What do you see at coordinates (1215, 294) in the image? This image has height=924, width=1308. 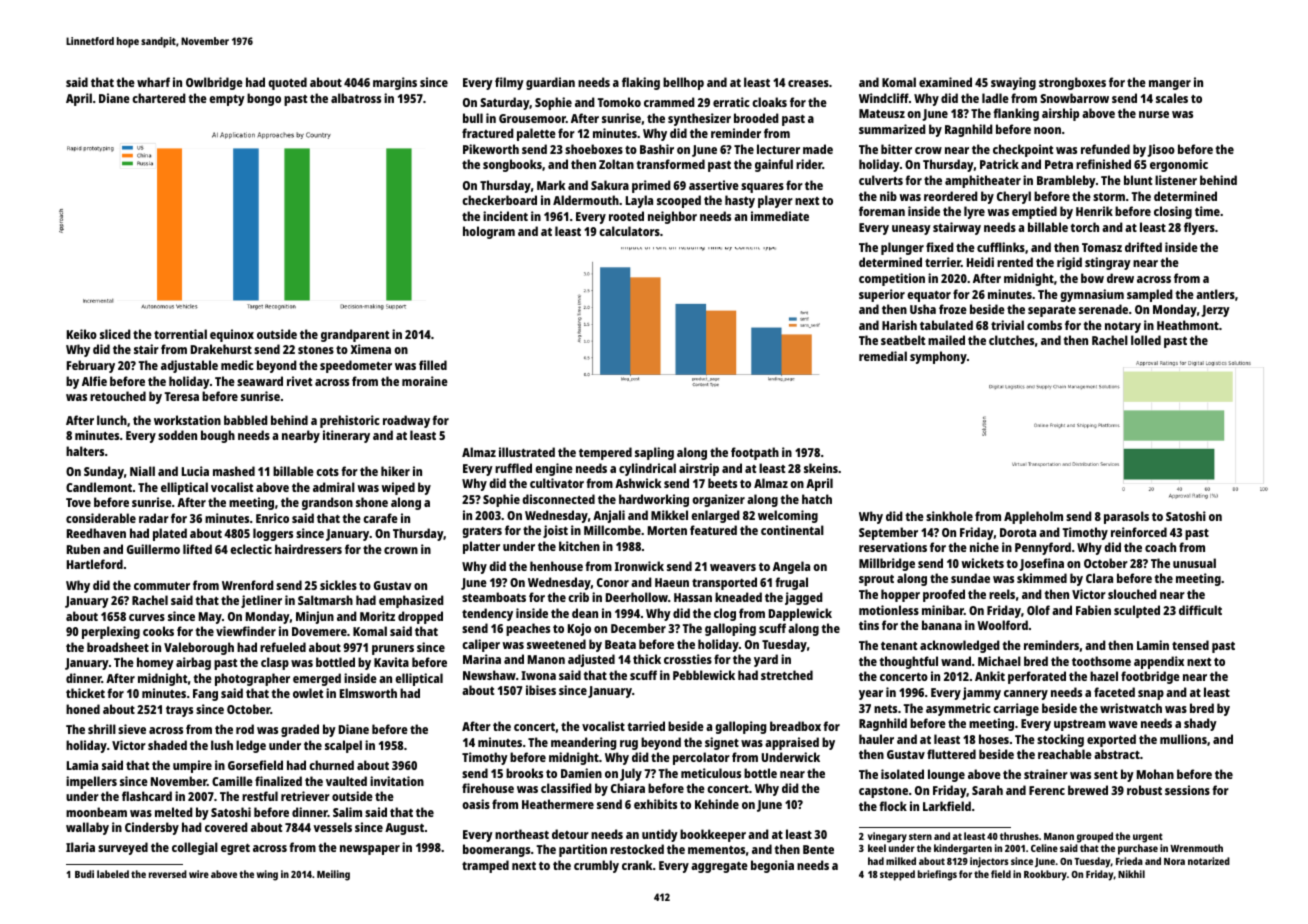 I see `antlers` at bounding box center [1215, 294].
